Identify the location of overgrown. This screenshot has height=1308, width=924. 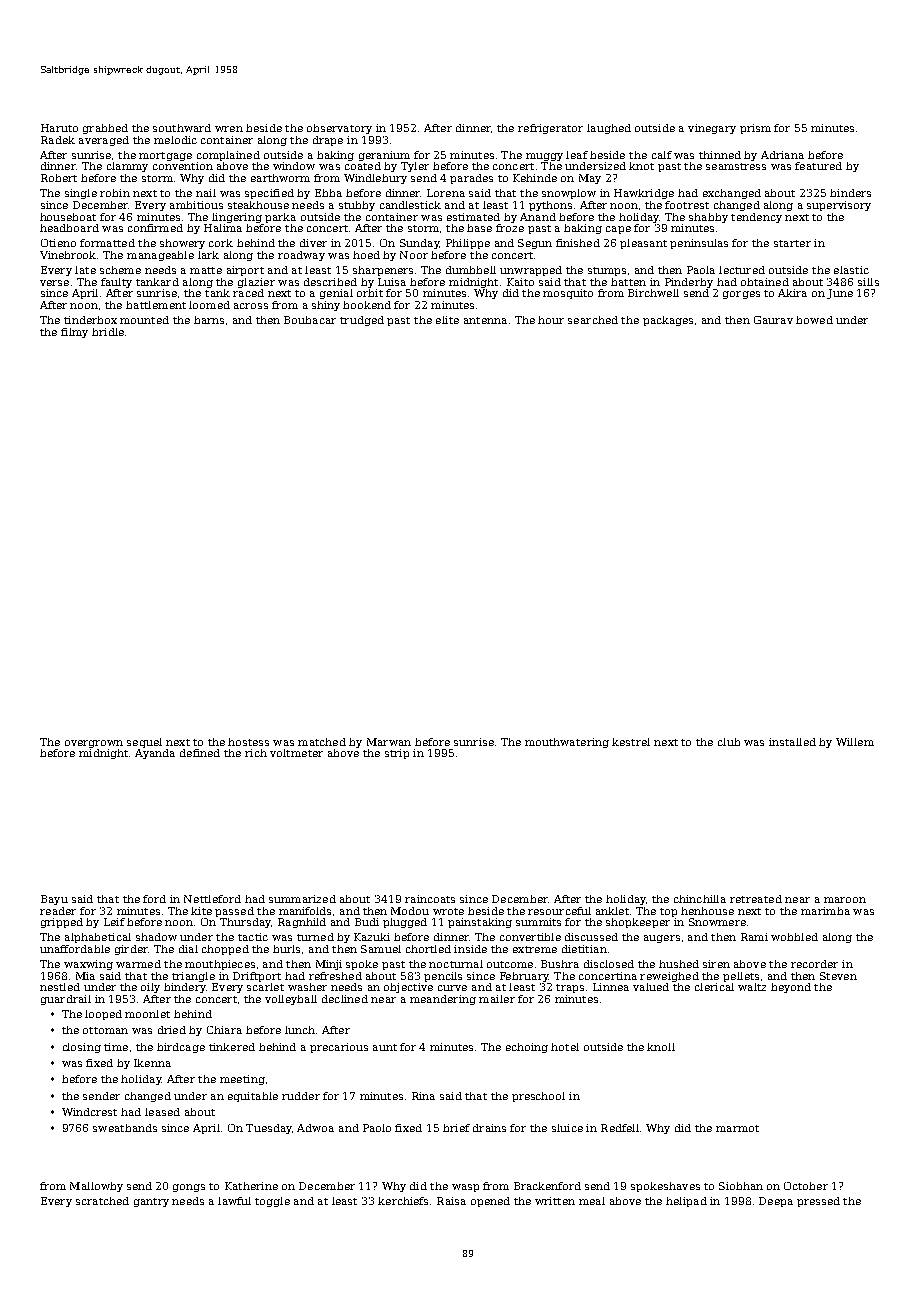
(94, 744).
